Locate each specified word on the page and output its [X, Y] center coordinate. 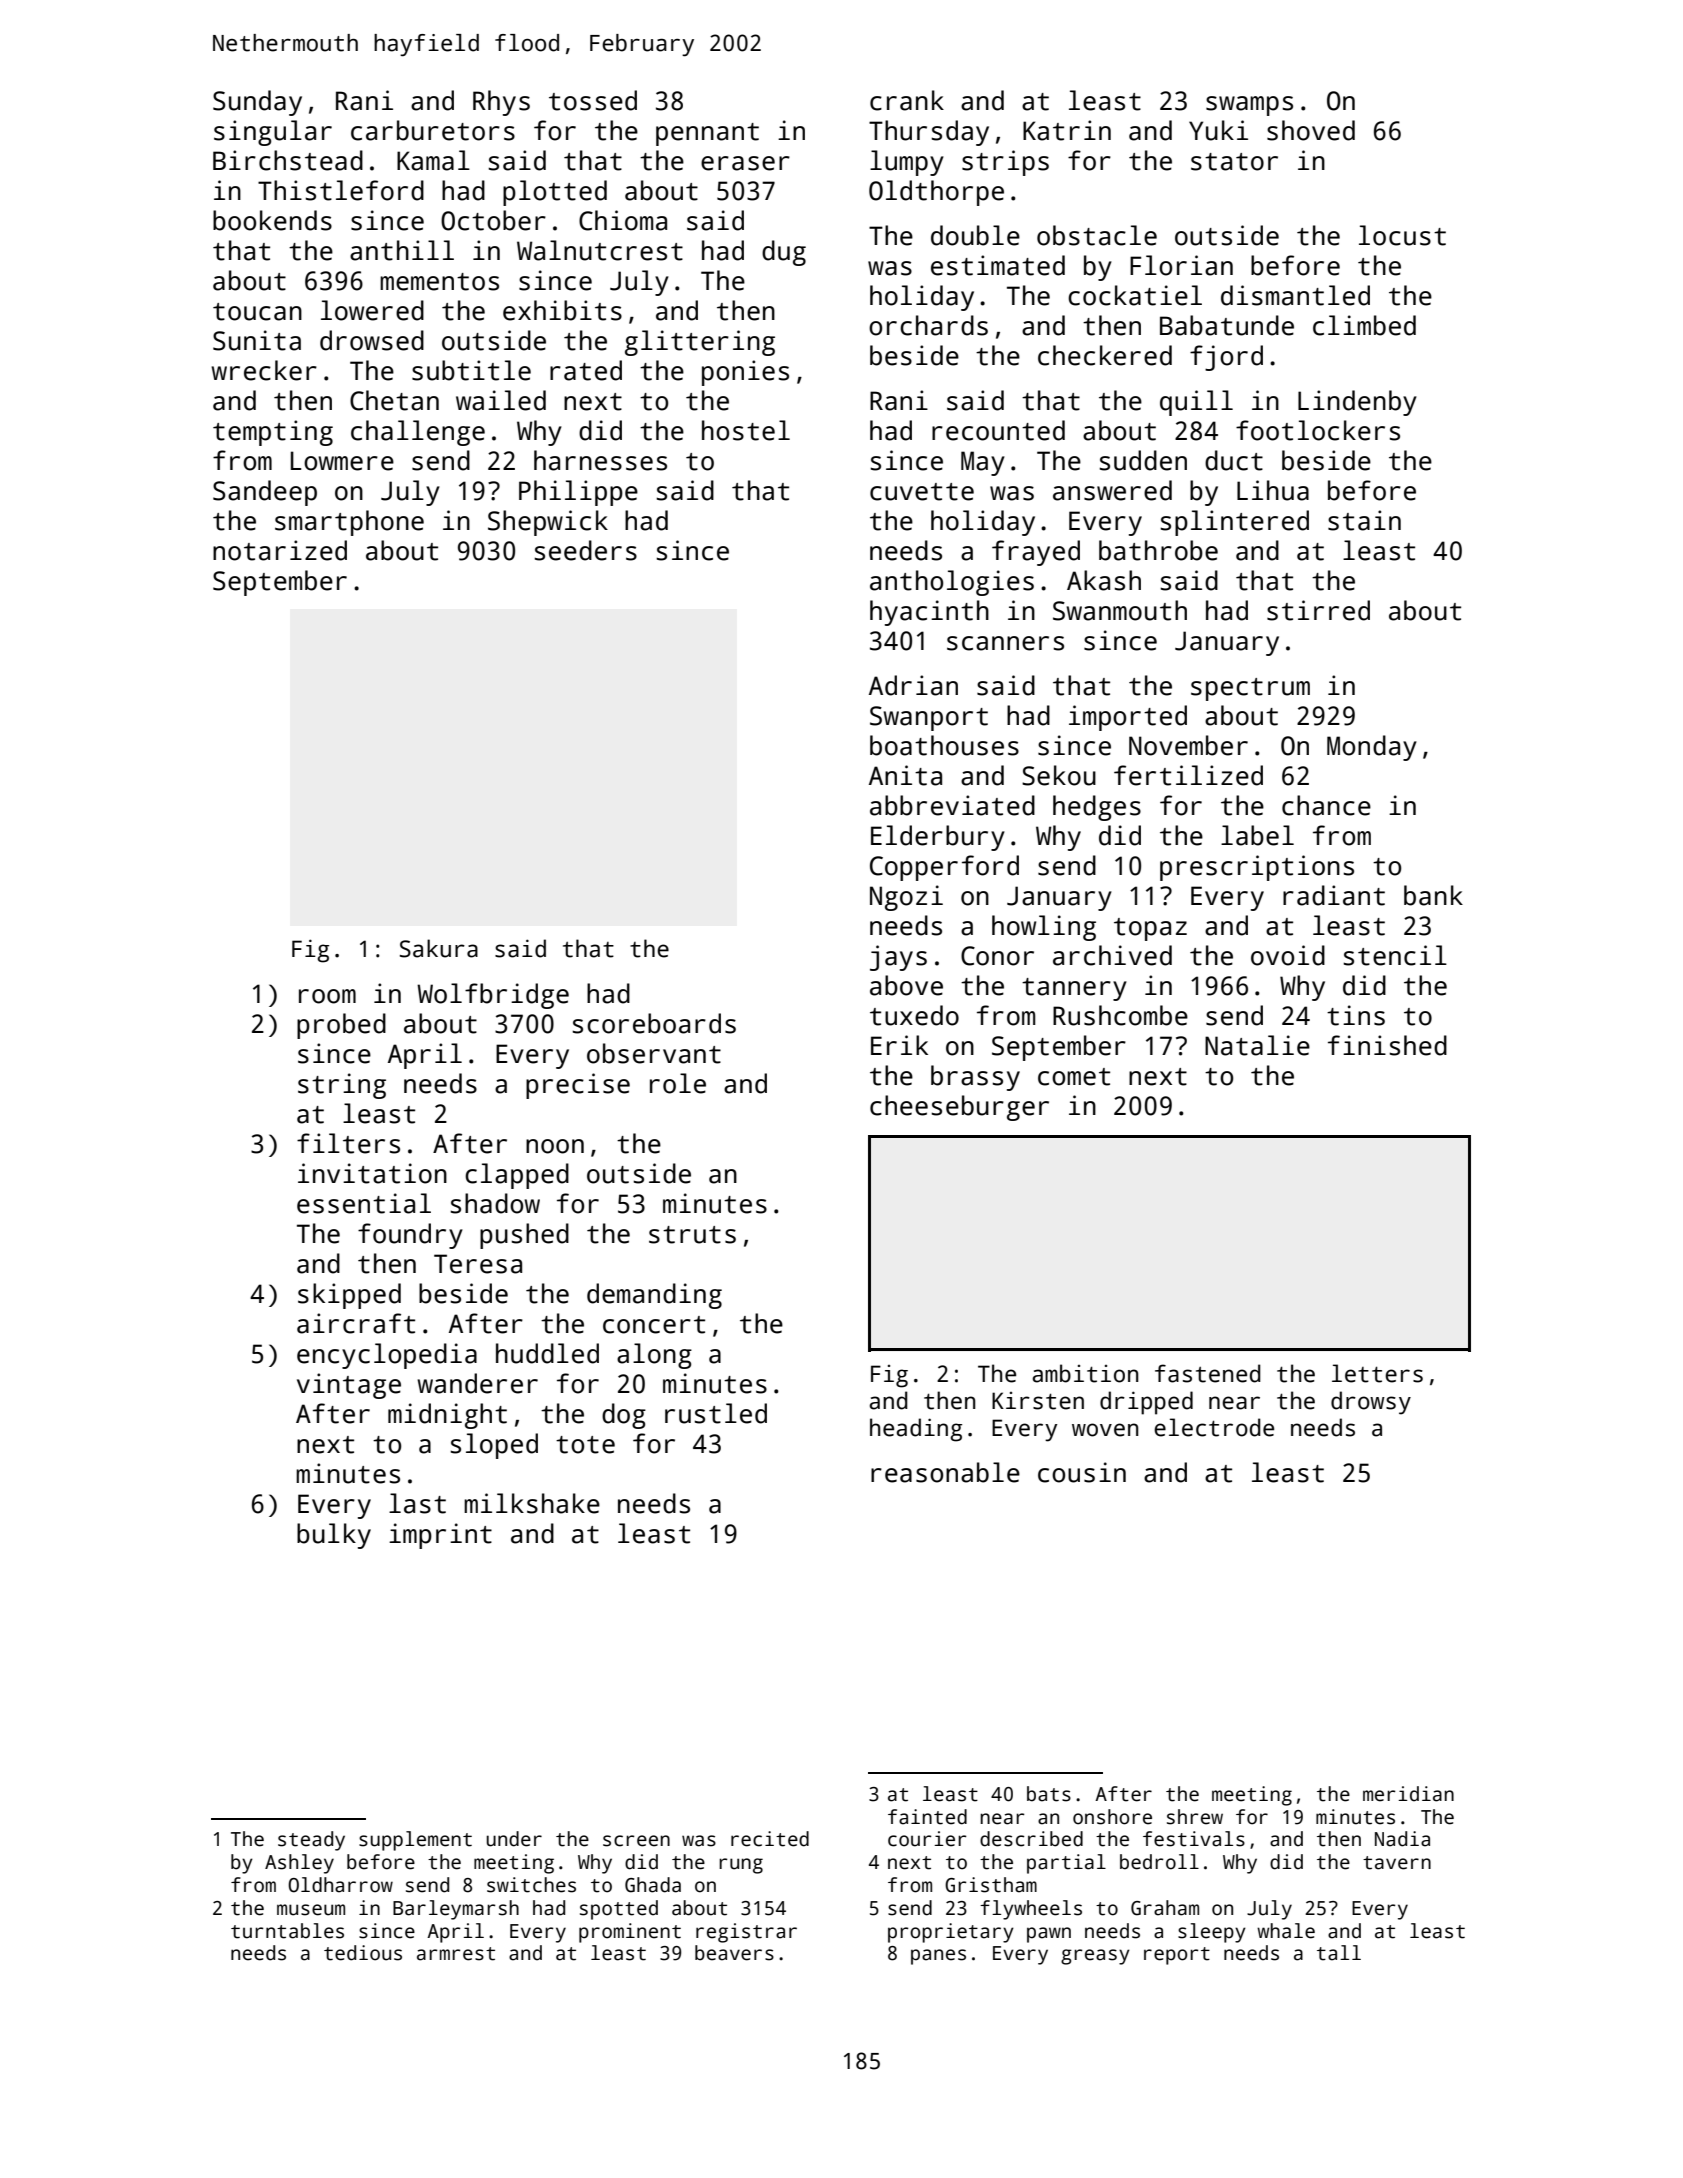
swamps [1249, 106]
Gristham [991, 1885]
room [327, 996]
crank [907, 100]
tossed [593, 100]
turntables [287, 1931]
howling [1044, 928]
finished [1387, 1045]
